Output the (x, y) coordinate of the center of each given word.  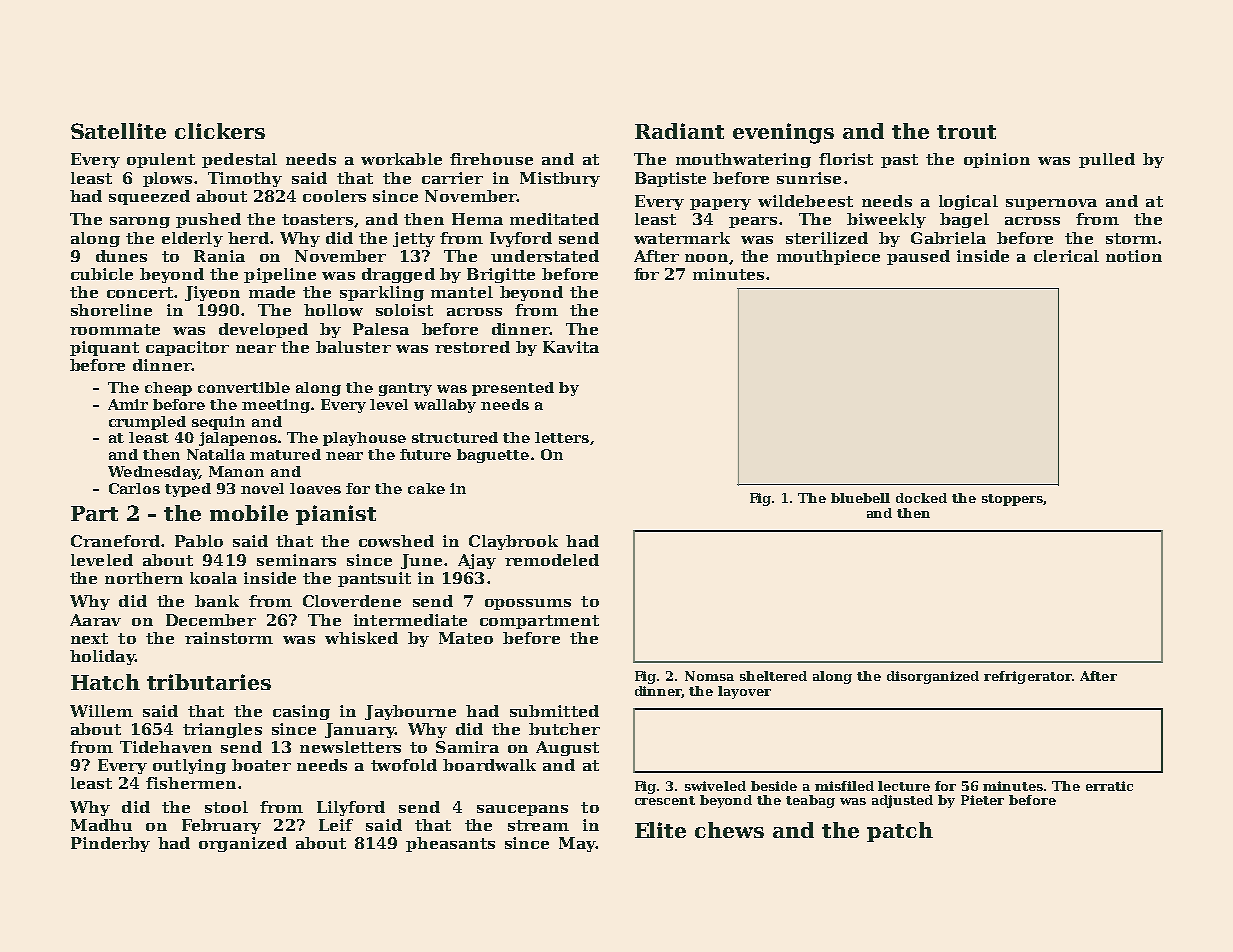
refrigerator (1028, 677)
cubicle (102, 274)
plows (167, 179)
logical (968, 202)
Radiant (679, 131)
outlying (189, 766)
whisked (361, 638)
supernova (1051, 204)
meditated (554, 219)
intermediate (410, 620)
